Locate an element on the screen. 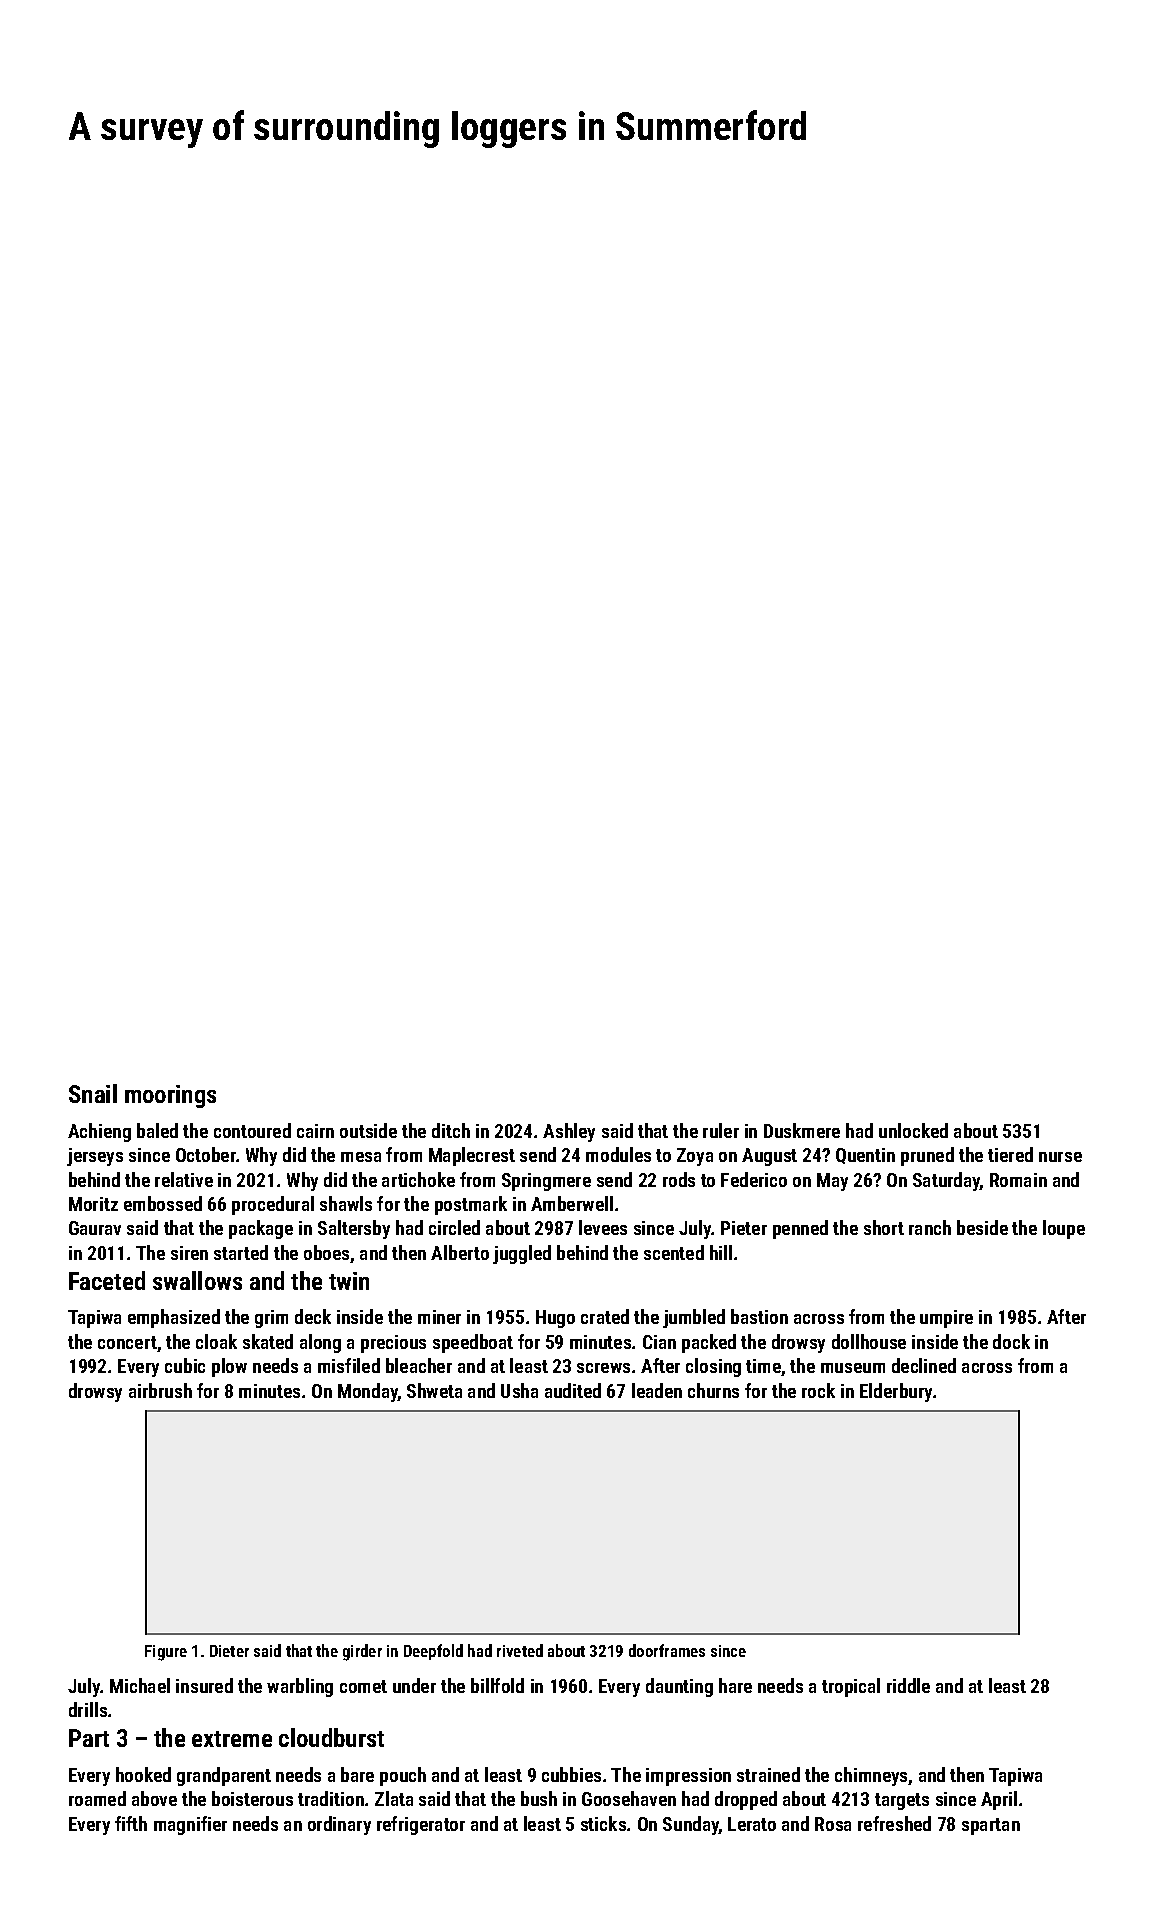 The image size is (1165, 1919). leaden is located at coordinates (657, 1390).
